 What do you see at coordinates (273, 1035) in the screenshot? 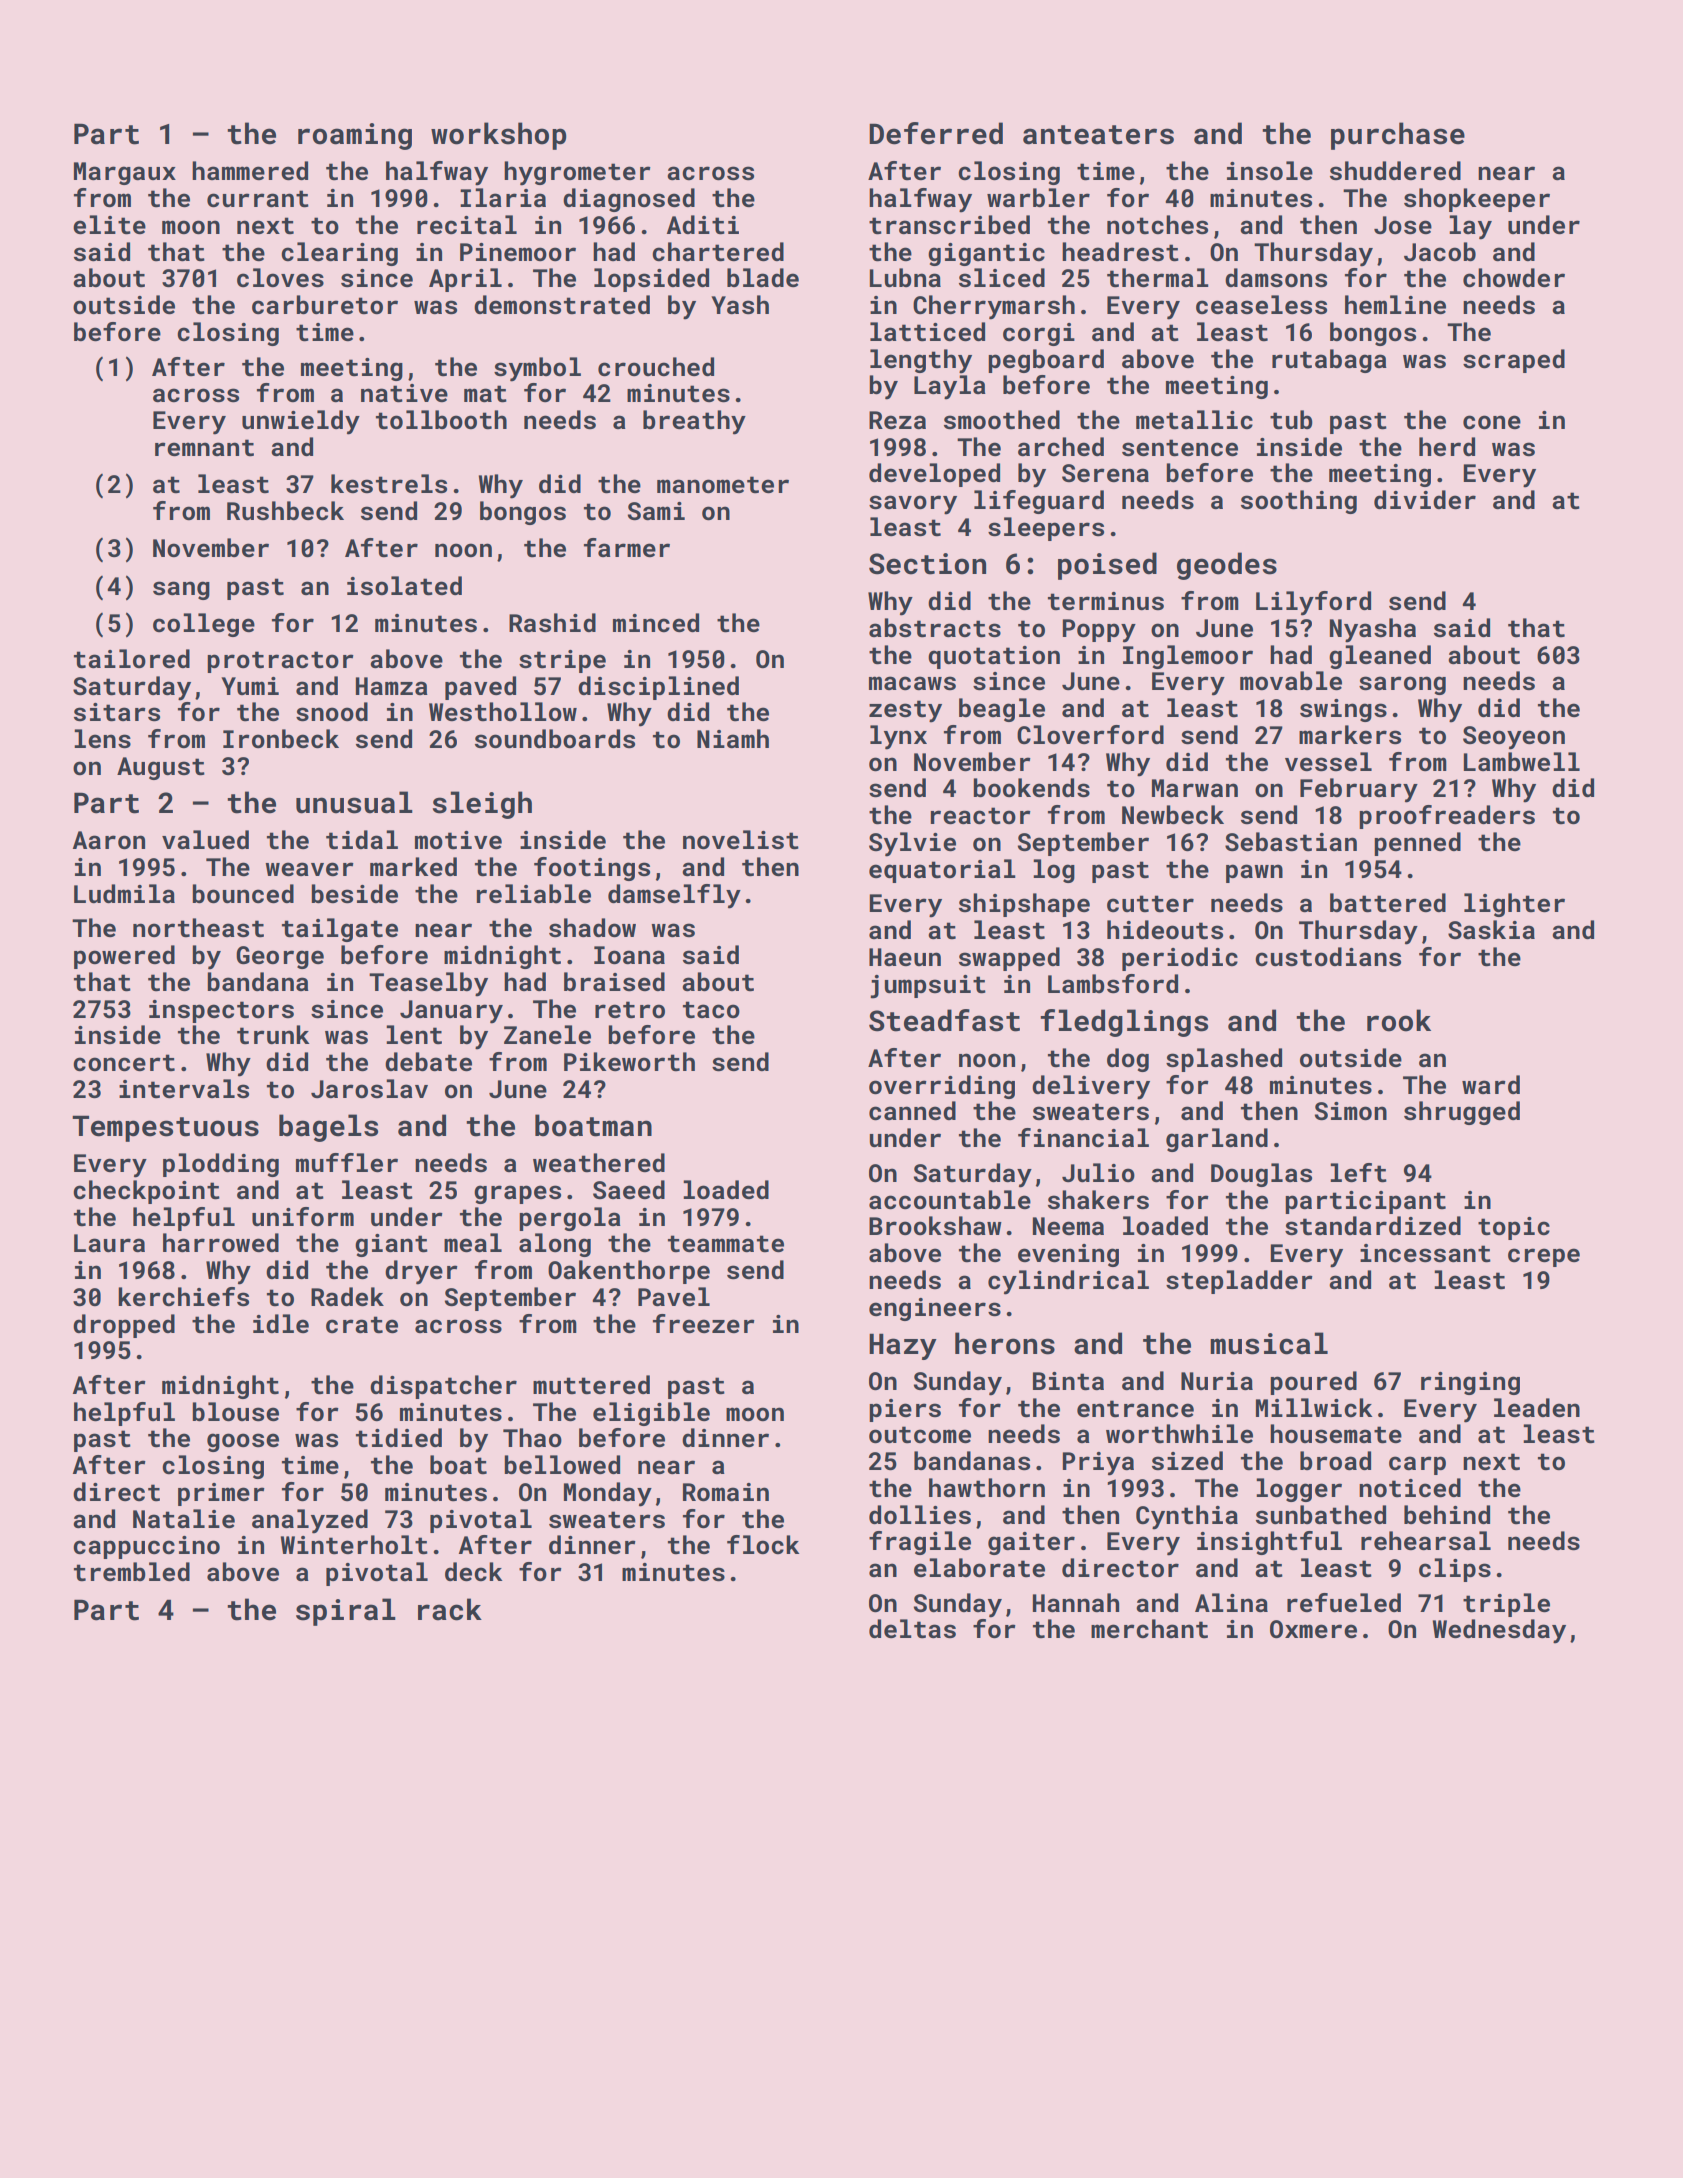
I see `trunk` at bounding box center [273, 1035].
